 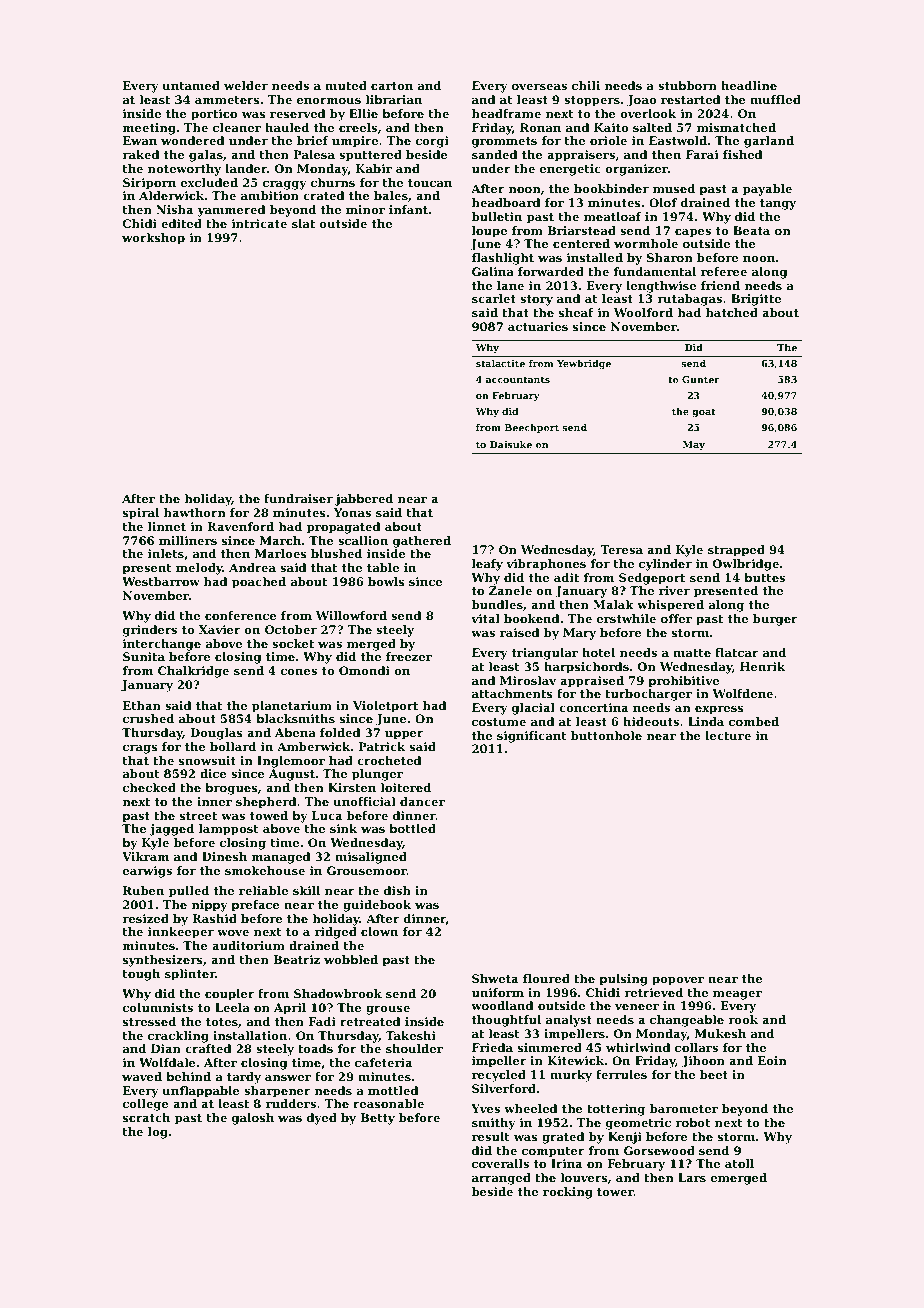 I want to click on workshop, so click(x=153, y=239).
